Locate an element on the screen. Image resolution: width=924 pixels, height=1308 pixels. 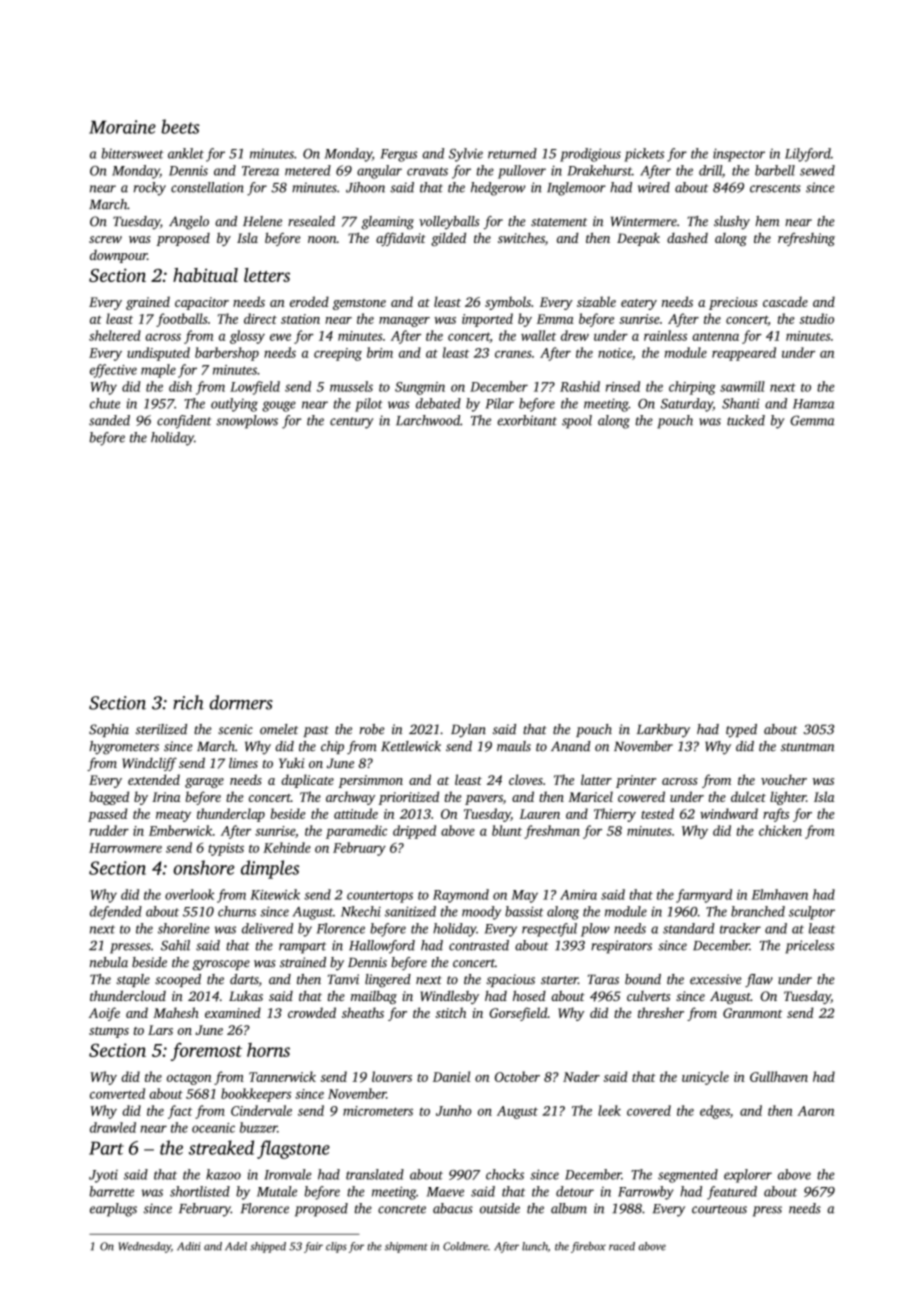
Angelo is located at coordinates (189, 223).
